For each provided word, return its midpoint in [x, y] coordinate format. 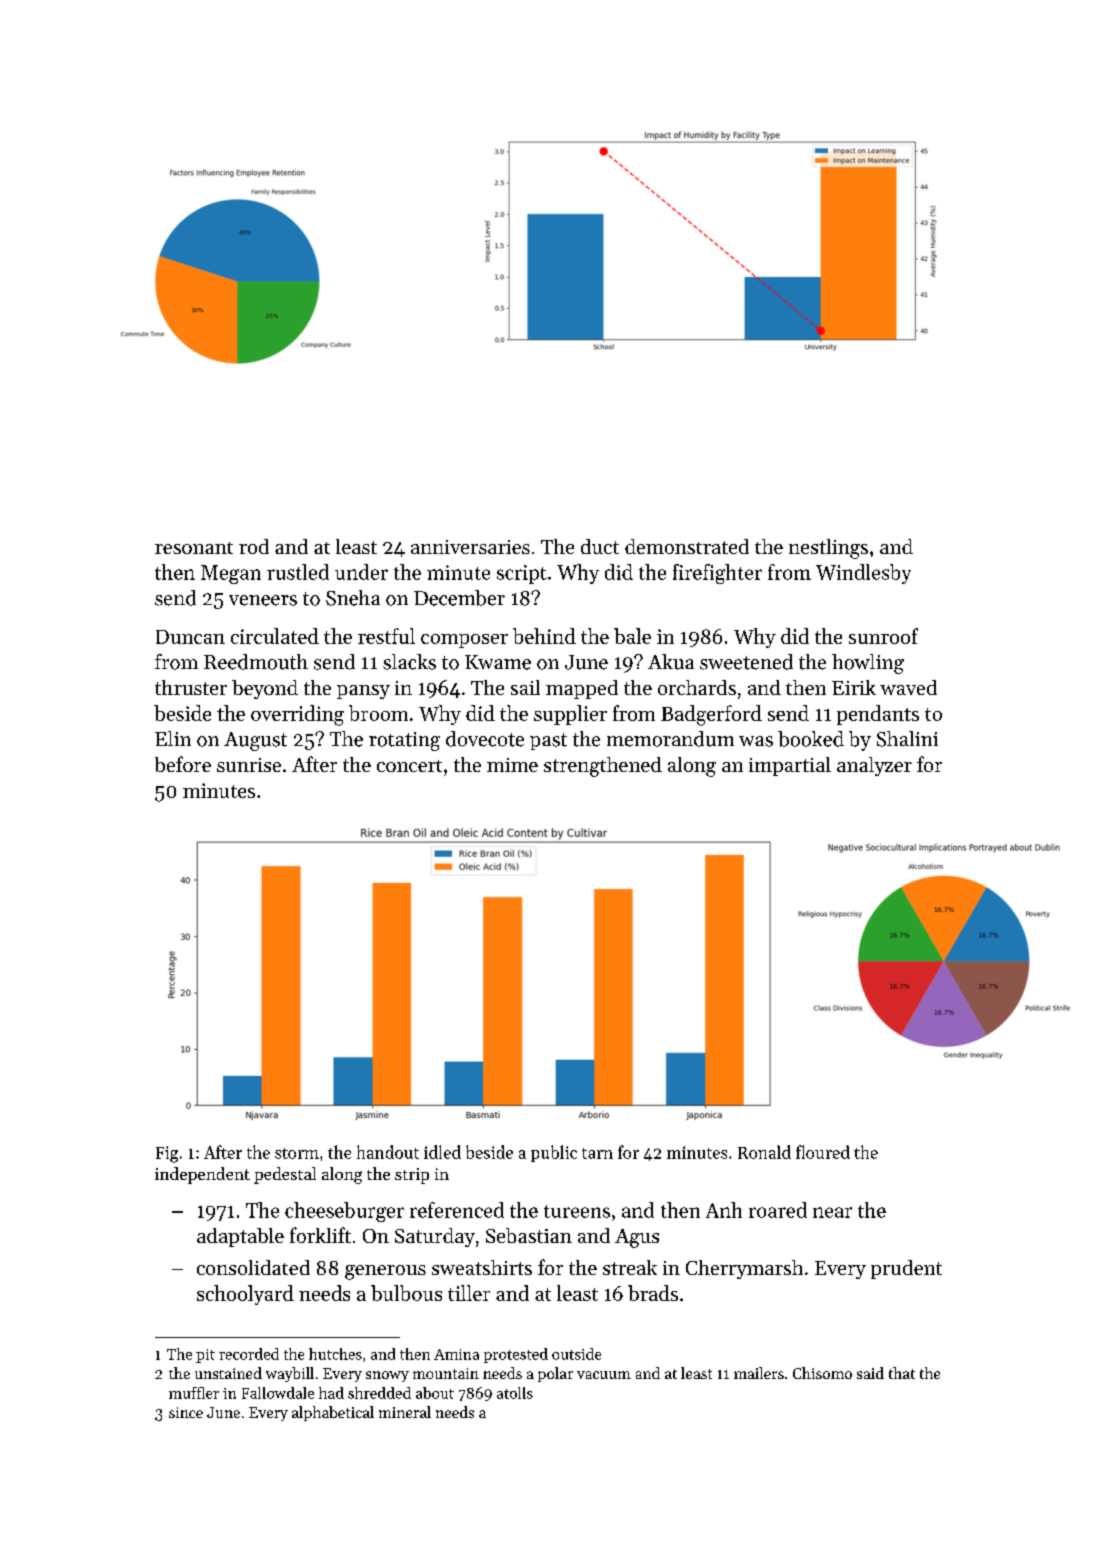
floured [823, 1152]
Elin [173, 738]
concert [409, 766]
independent [202, 1175]
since [186, 1412]
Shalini [907, 739]
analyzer [874, 766]
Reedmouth [256, 662]
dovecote [485, 739]
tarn [597, 1153]
